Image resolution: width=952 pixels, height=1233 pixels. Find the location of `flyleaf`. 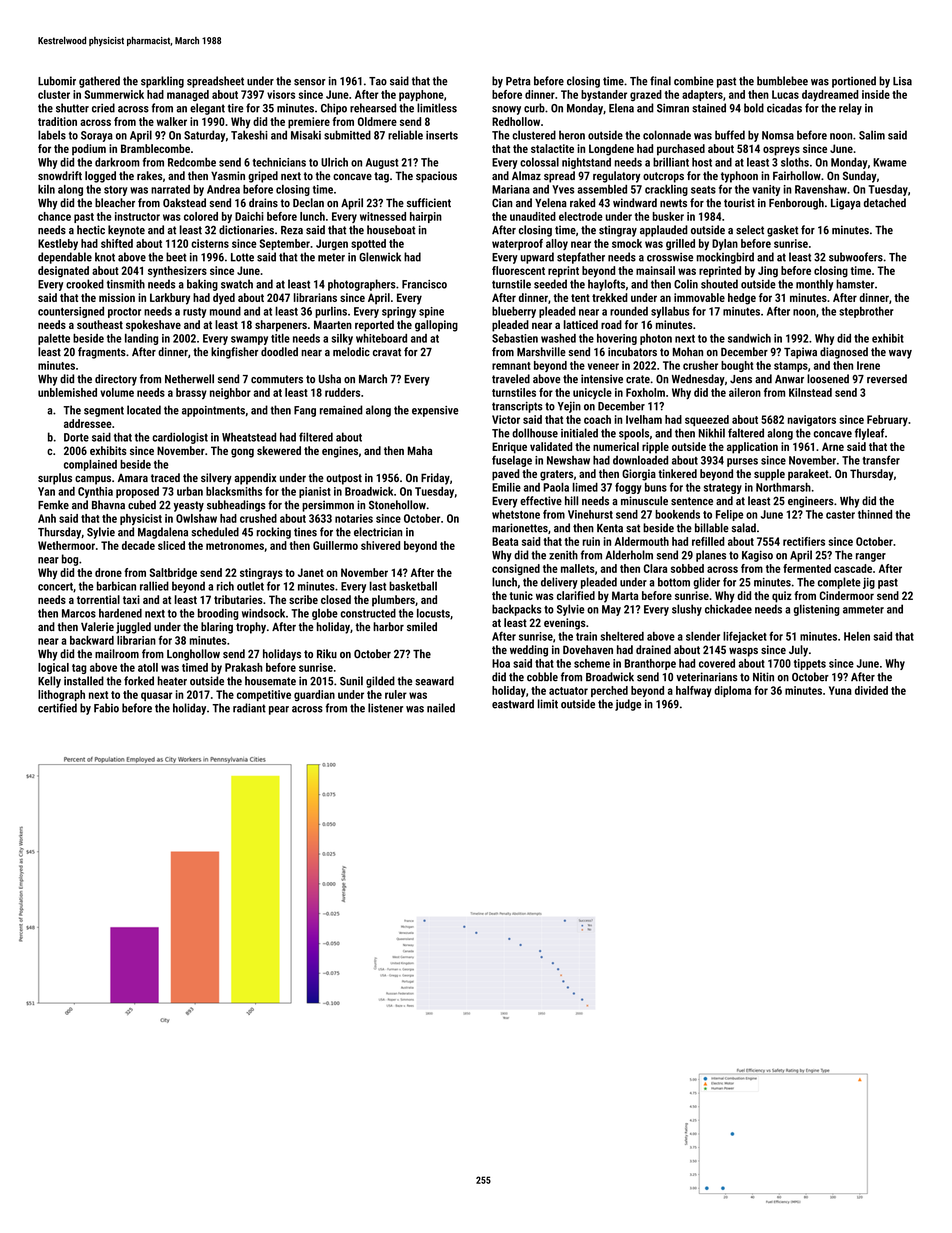

flyleaf is located at coordinates (869, 434).
